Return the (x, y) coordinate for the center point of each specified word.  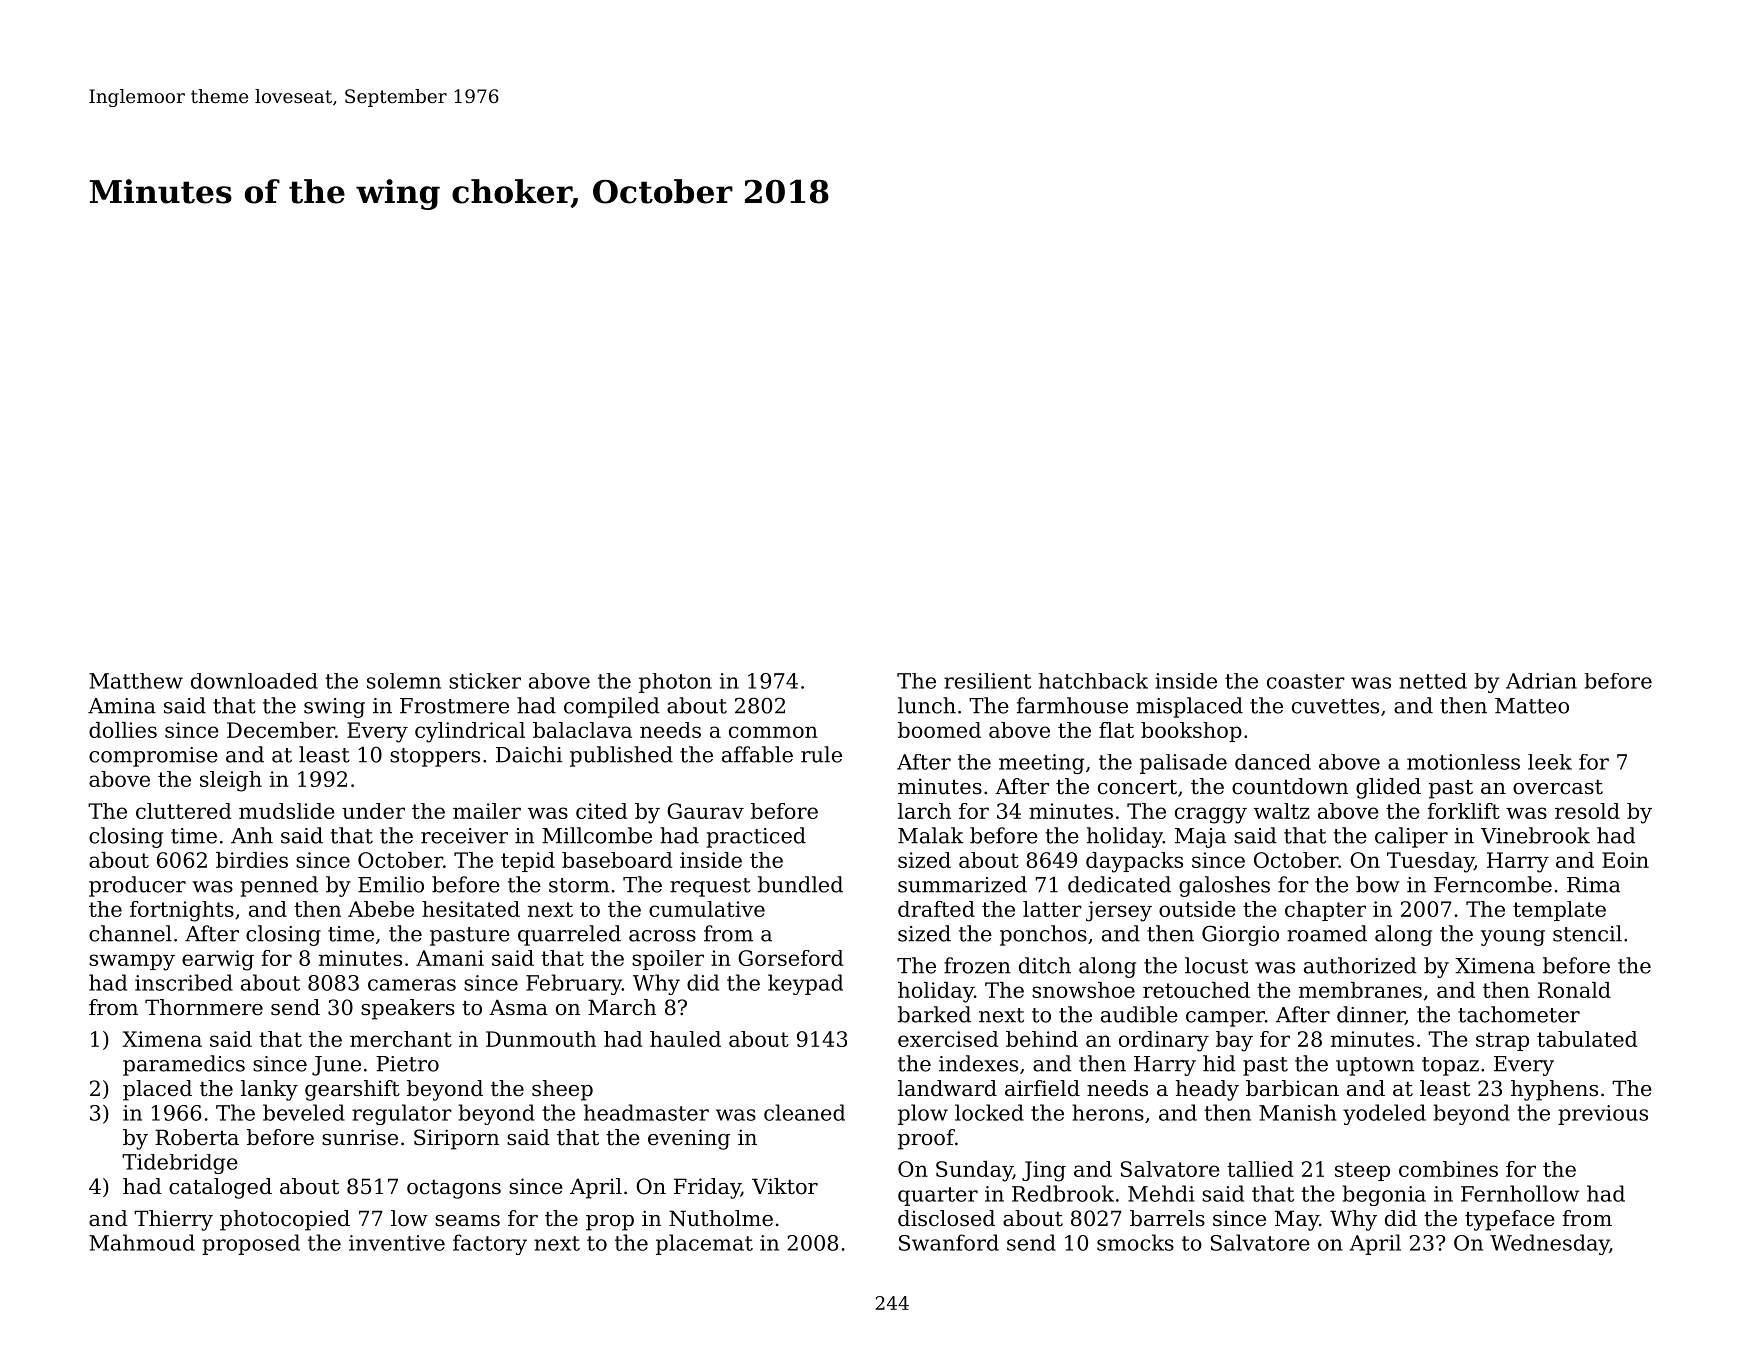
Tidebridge (180, 1164)
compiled (612, 707)
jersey (1119, 911)
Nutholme (721, 1218)
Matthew (136, 681)
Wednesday (1549, 1244)
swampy (132, 962)
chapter (1325, 911)
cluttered (183, 811)
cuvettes (1335, 706)
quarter (938, 1196)
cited (601, 811)
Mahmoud (142, 1242)
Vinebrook (1535, 835)
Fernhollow (1520, 1193)
